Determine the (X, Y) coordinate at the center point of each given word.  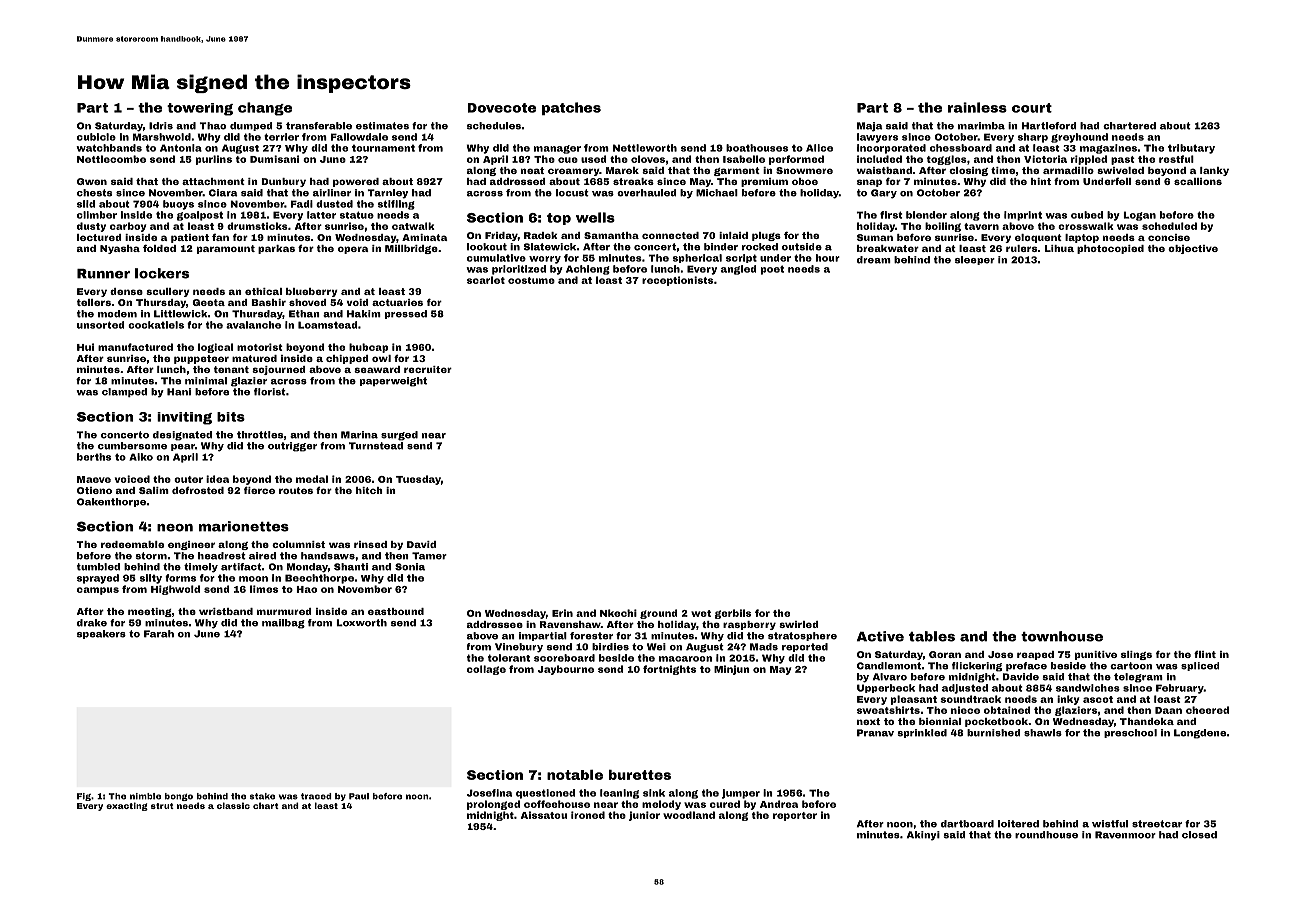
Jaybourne (566, 670)
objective (1193, 249)
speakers (101, 634)
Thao (212, 126)
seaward (377, 369)
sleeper (975, 260)
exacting (127, 806)
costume (531, 280)
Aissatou (544, 815)
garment (737, 171)
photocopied (1110, 249)
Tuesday (418, 480)
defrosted (198, 490)
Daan (1168, 710)
